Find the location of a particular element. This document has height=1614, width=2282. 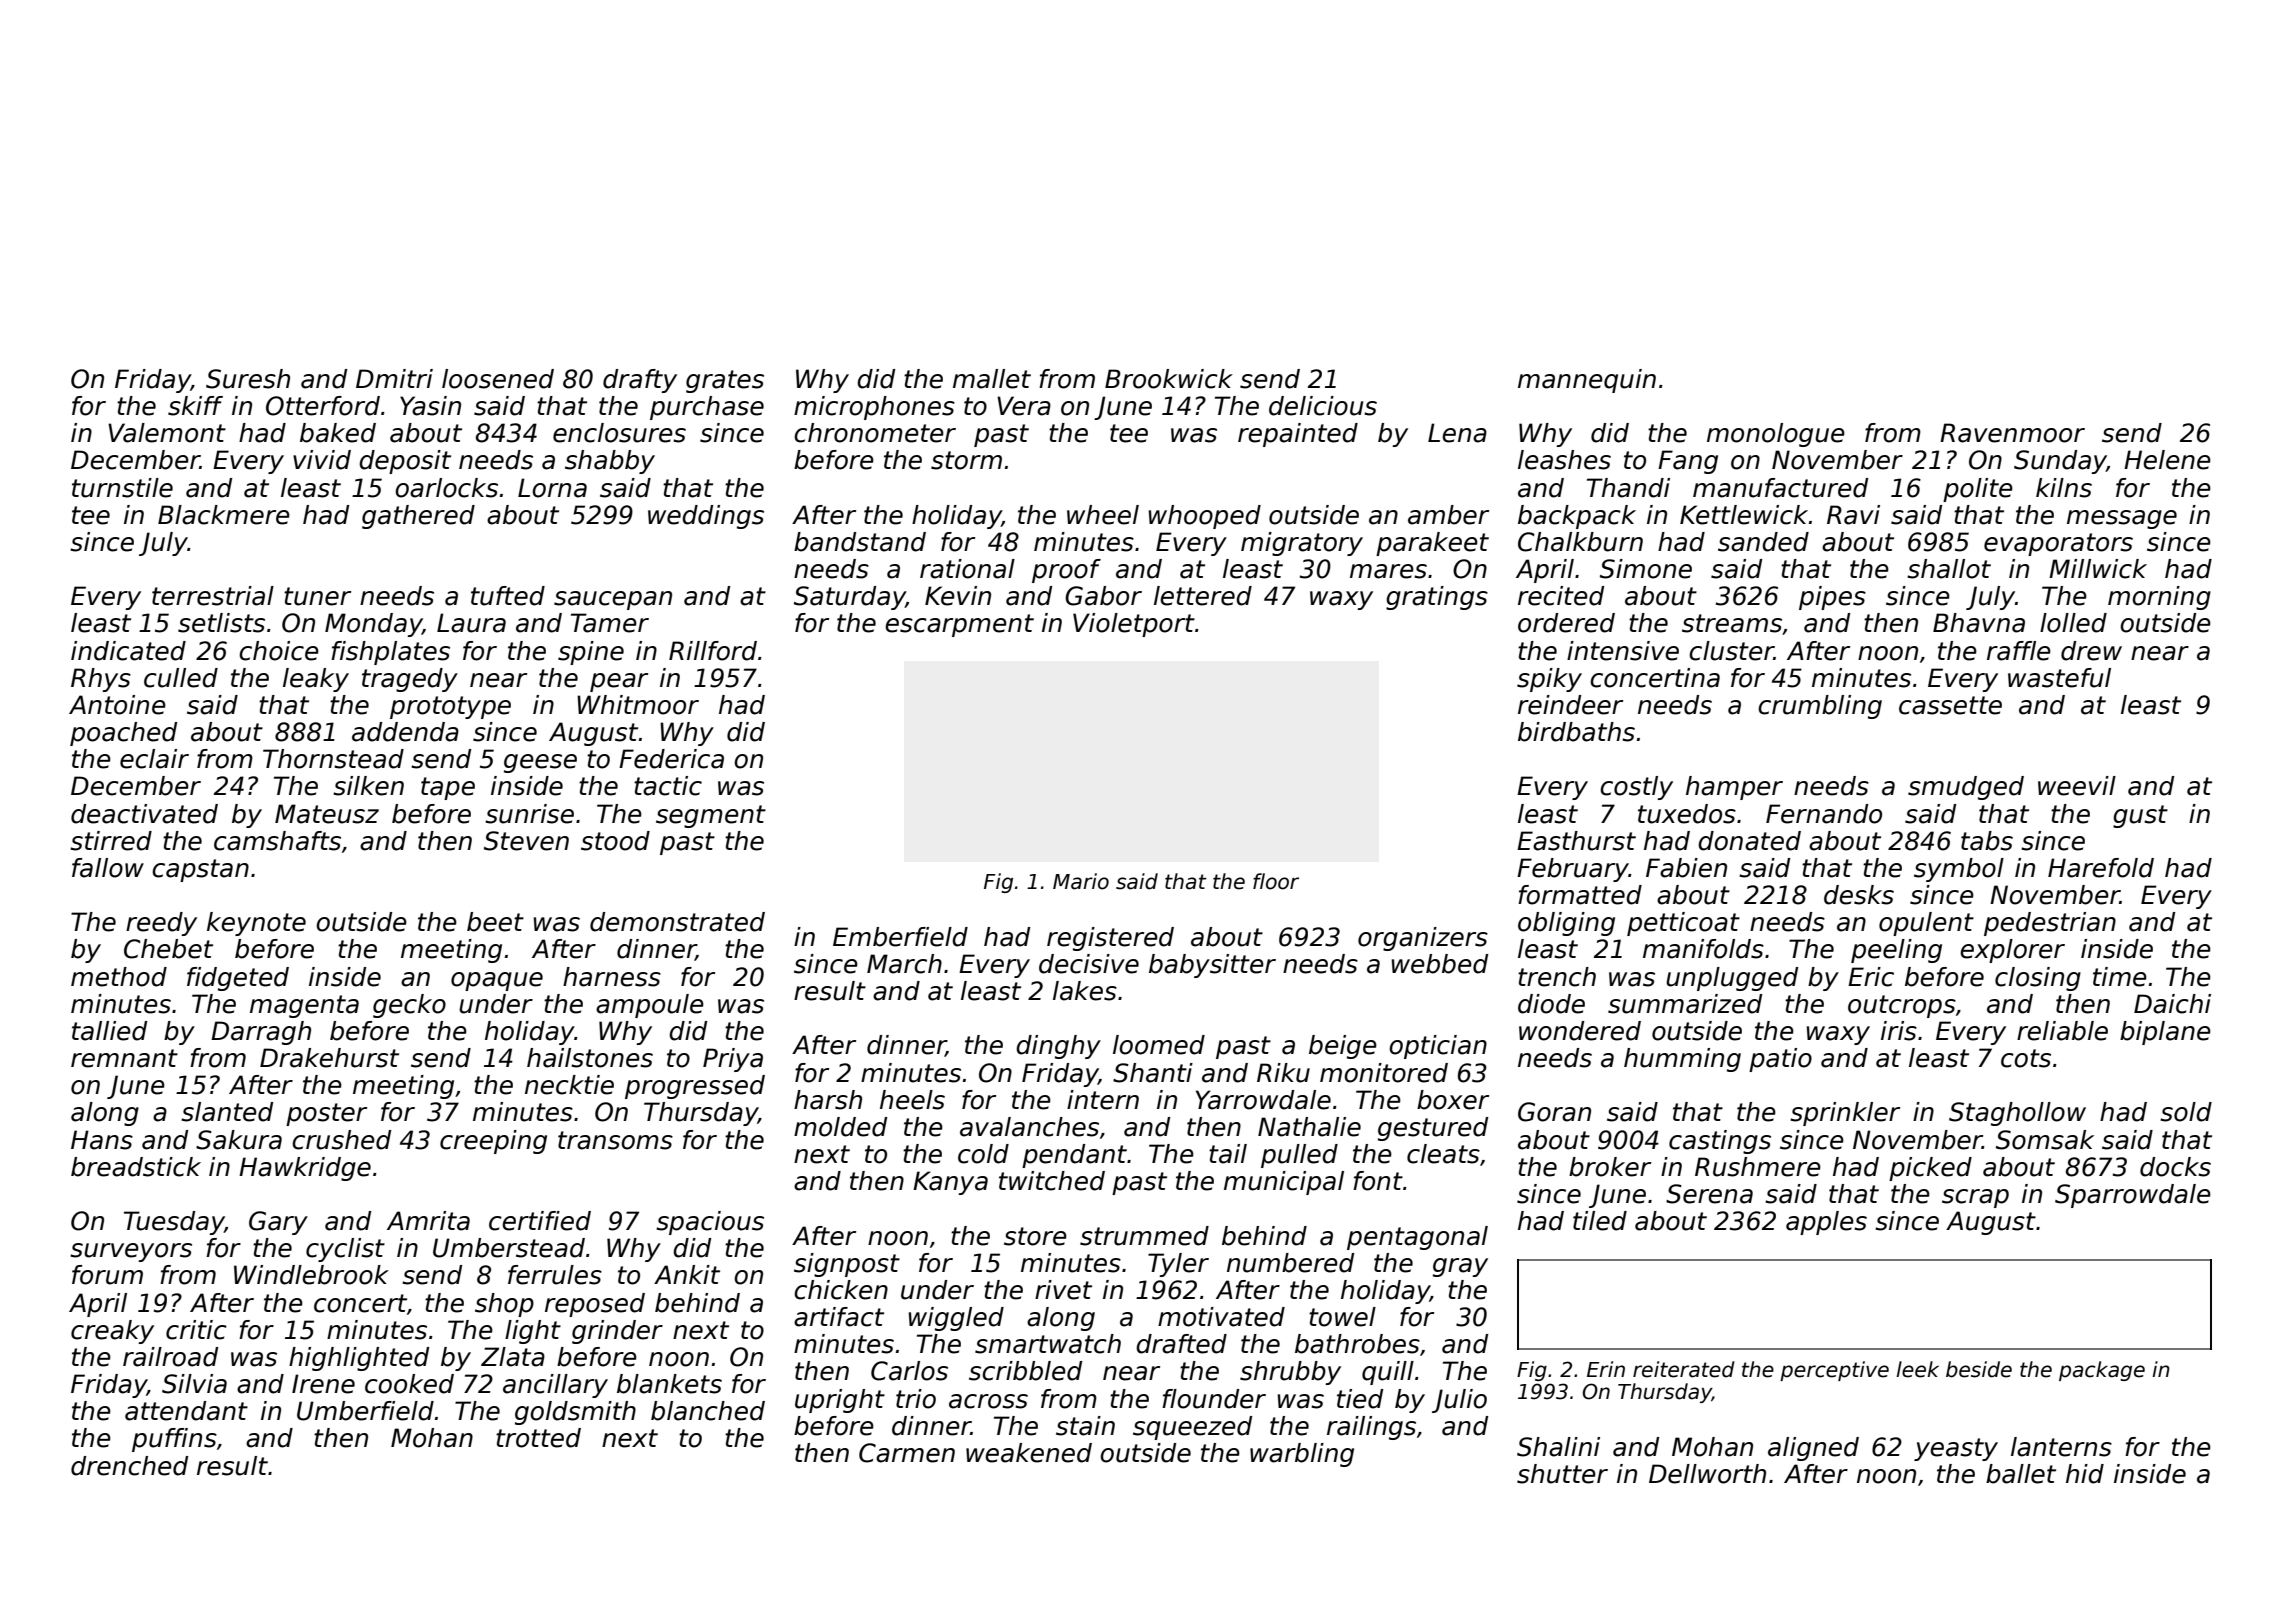

obliging is located at coordinates (1566, 924).
